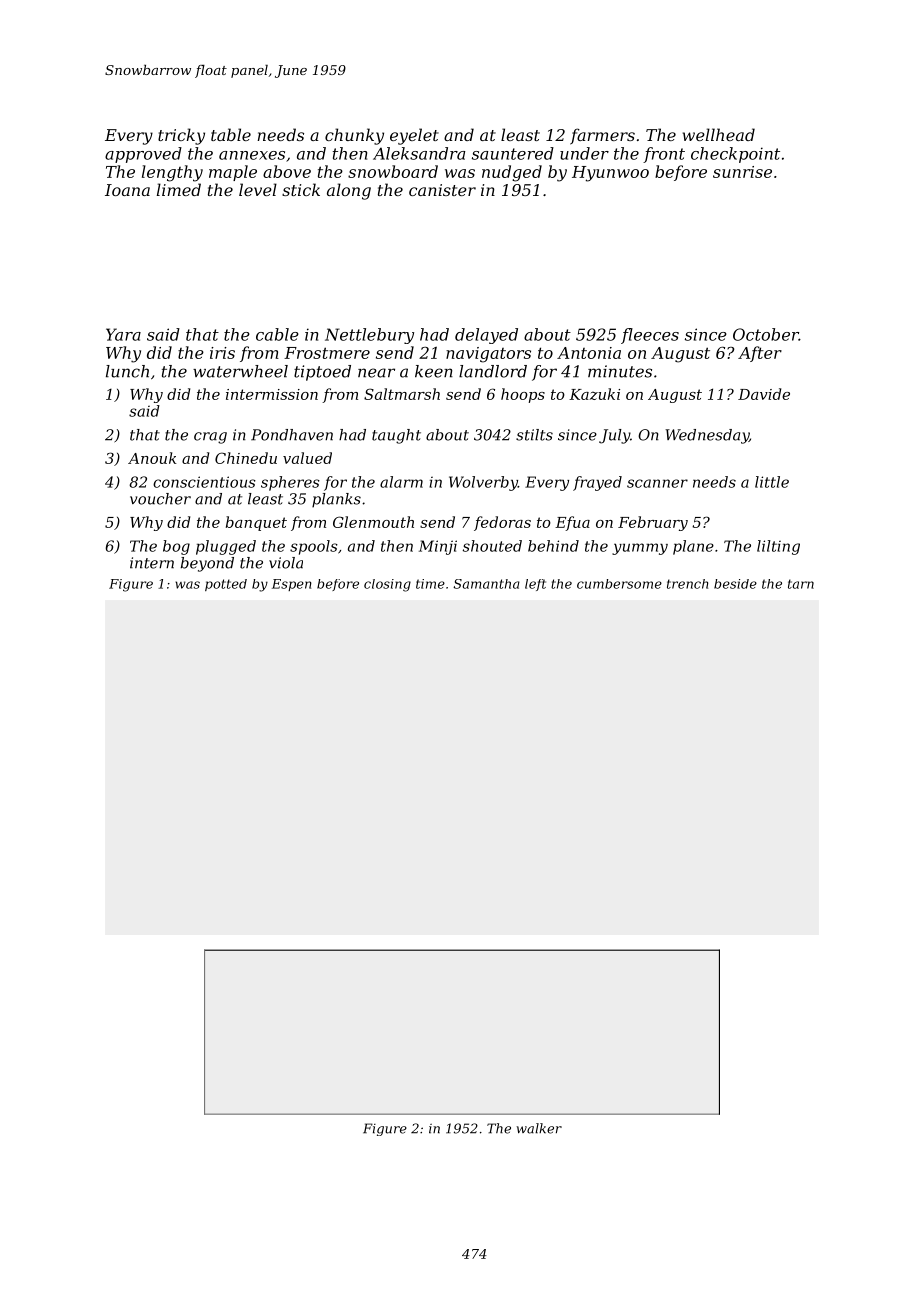  What do you see at coordinates (483, 483) in the image?
I see `Wolverby` at bounding box center [483, 483].
